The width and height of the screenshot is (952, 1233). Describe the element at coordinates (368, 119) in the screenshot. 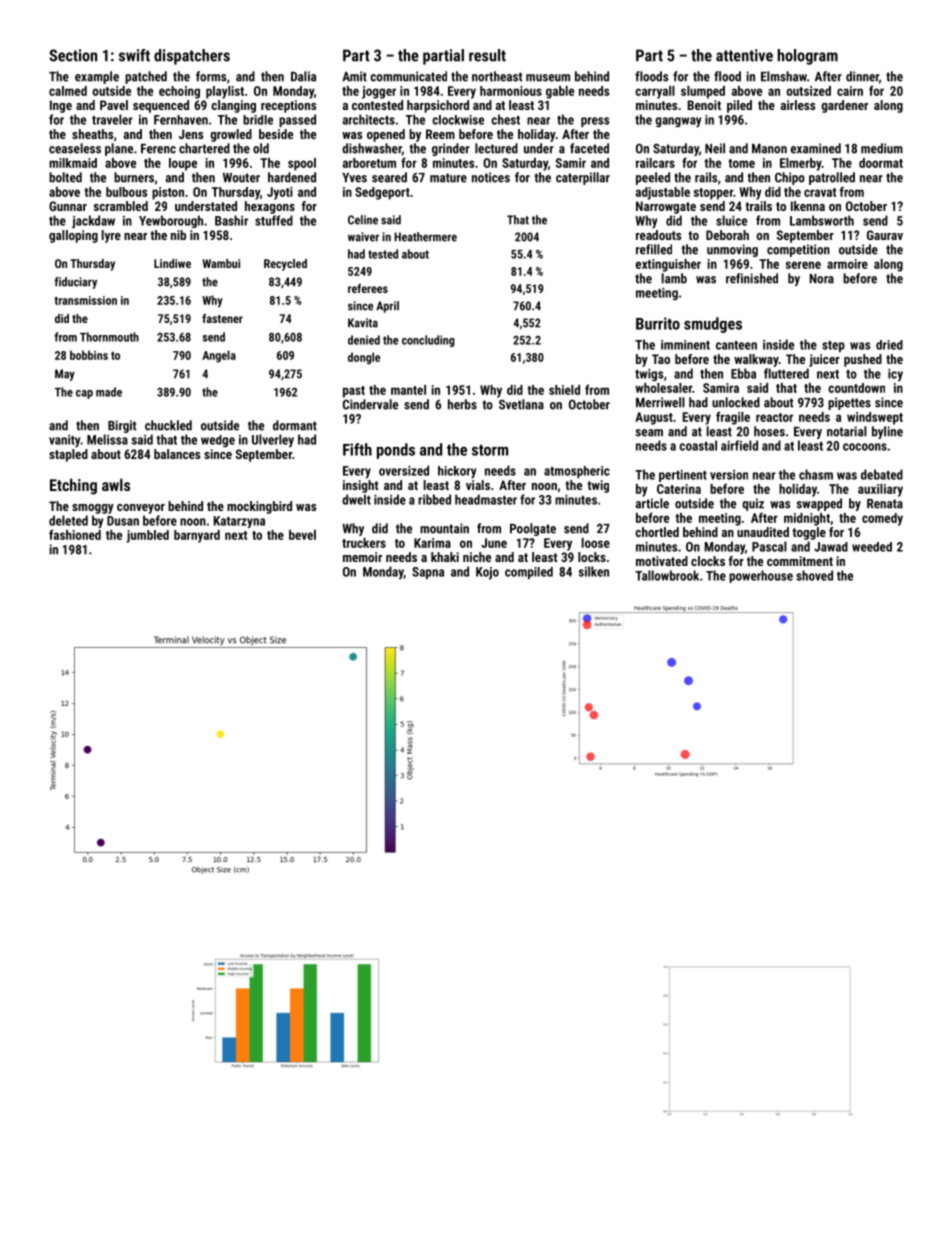

I see `architects` at that location.
